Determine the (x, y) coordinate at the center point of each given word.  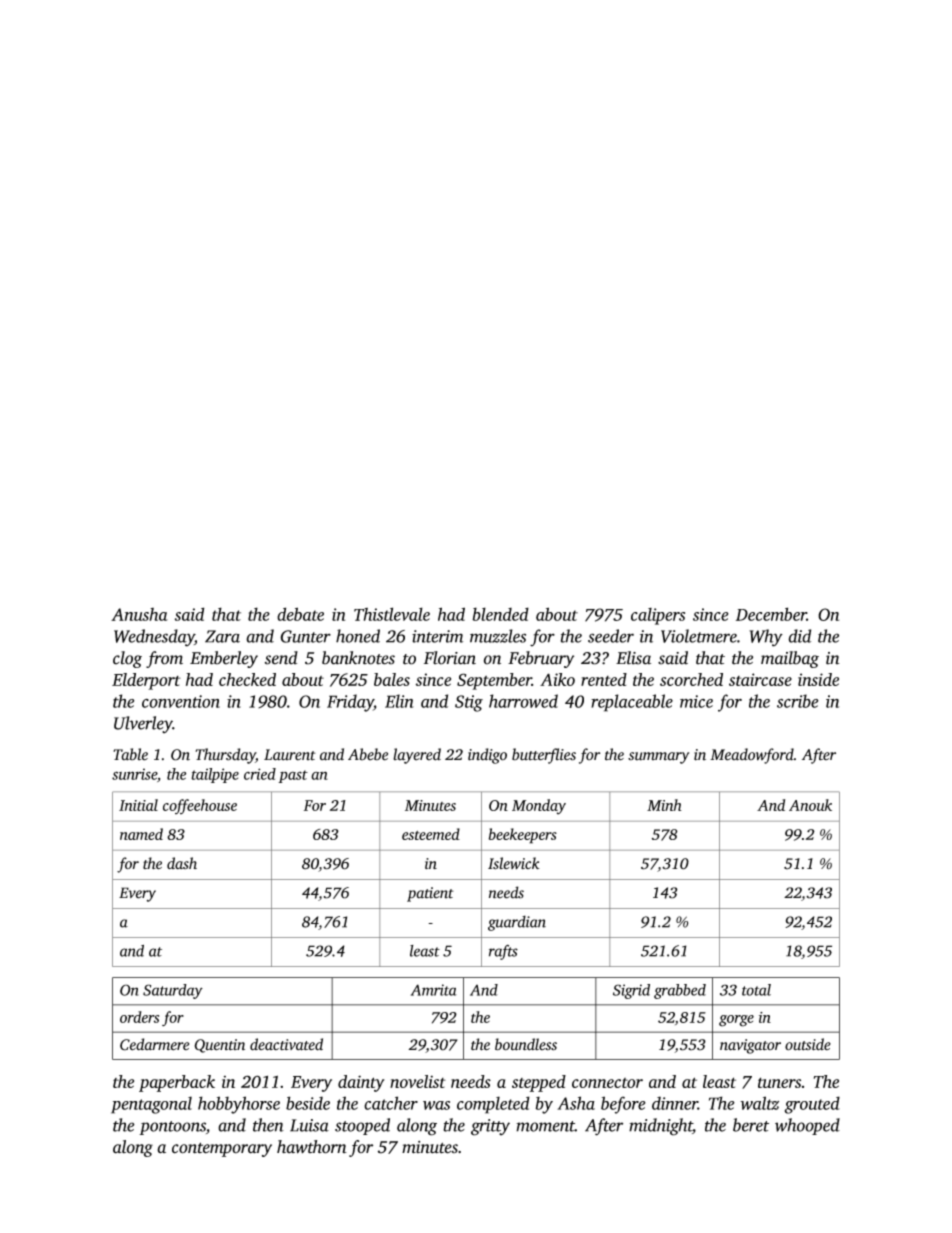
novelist (418, 1081)
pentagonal (151, 1105)
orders (139, 1017)
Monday (539, 807)
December (771, 614)
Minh (664, 805)
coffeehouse (200, 806)
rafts (503, 952)
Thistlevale (392, 614)
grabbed (680, 991)
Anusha (139, 614)
